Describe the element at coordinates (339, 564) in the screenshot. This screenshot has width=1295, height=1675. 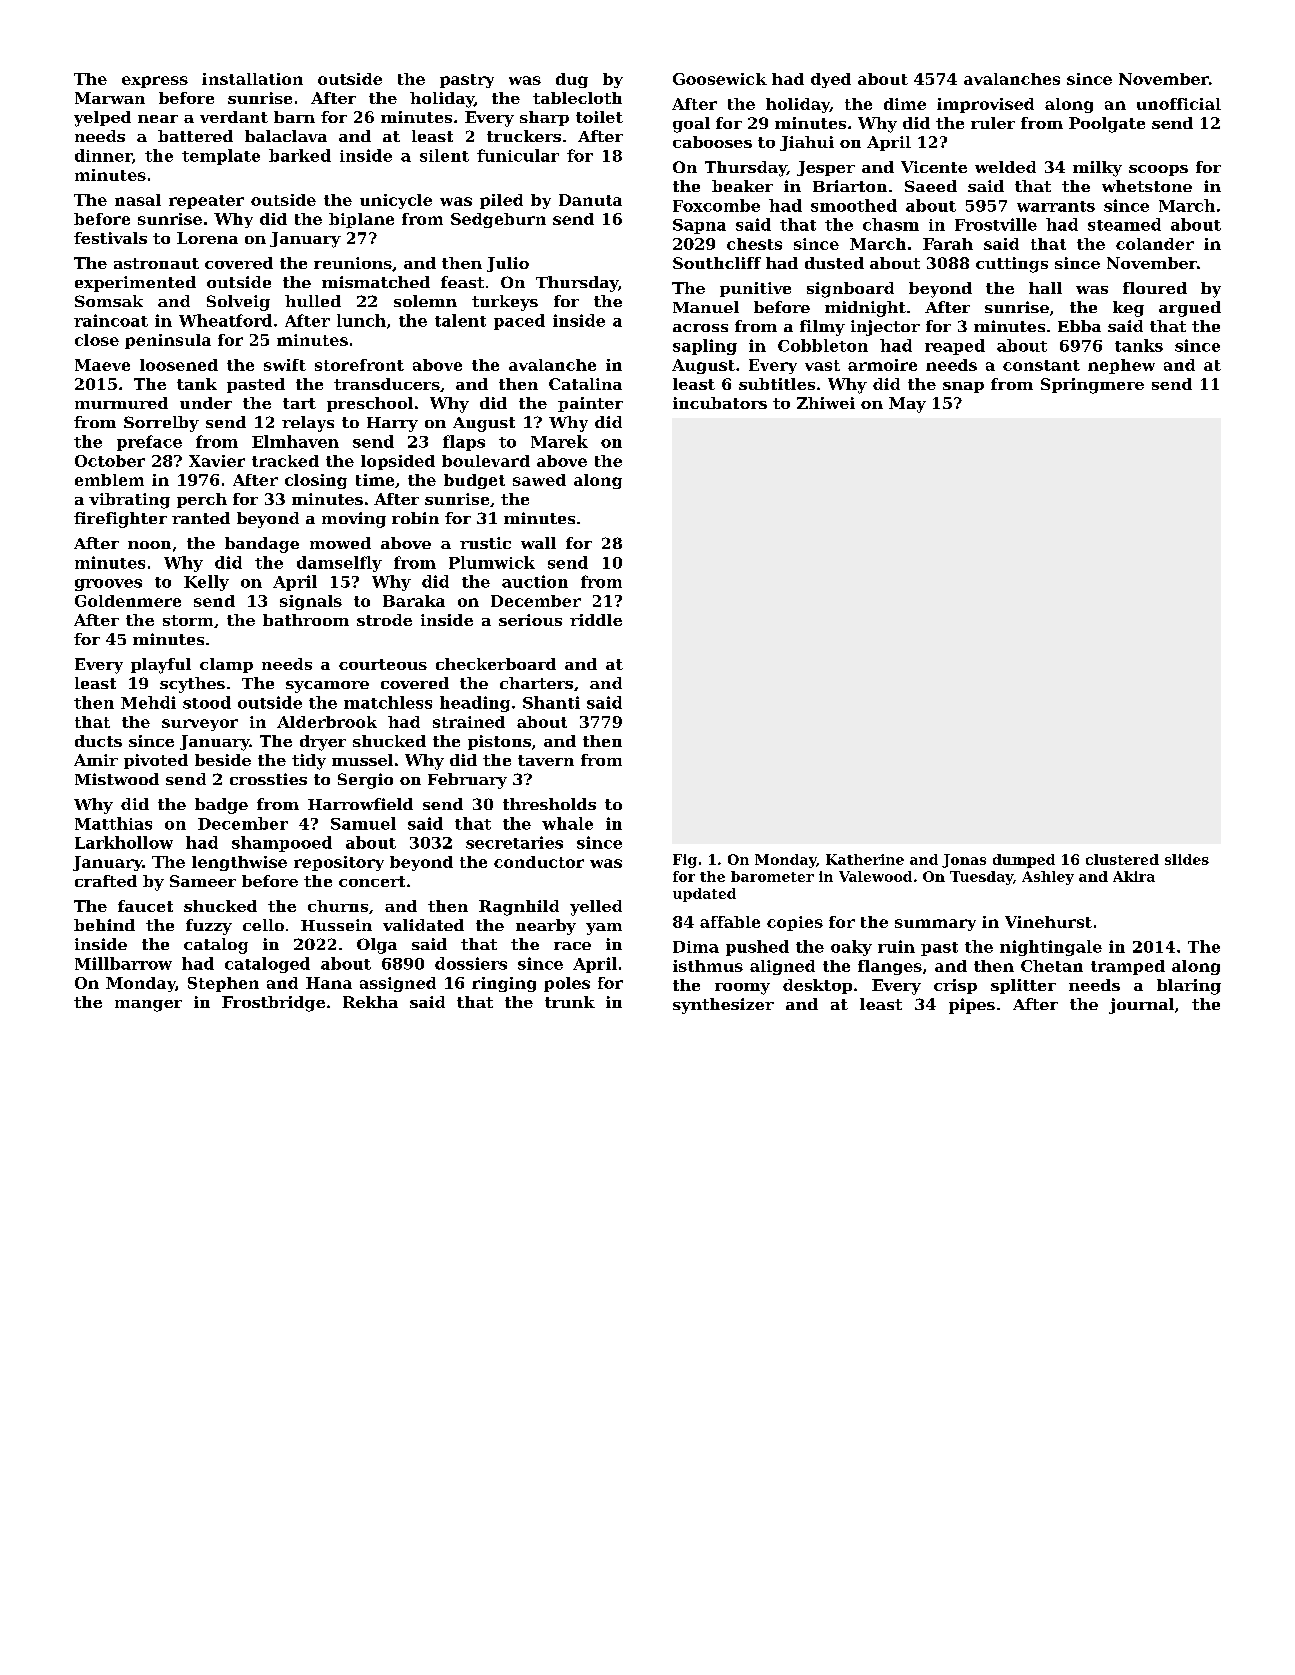
I see `damselfly` at that location.
